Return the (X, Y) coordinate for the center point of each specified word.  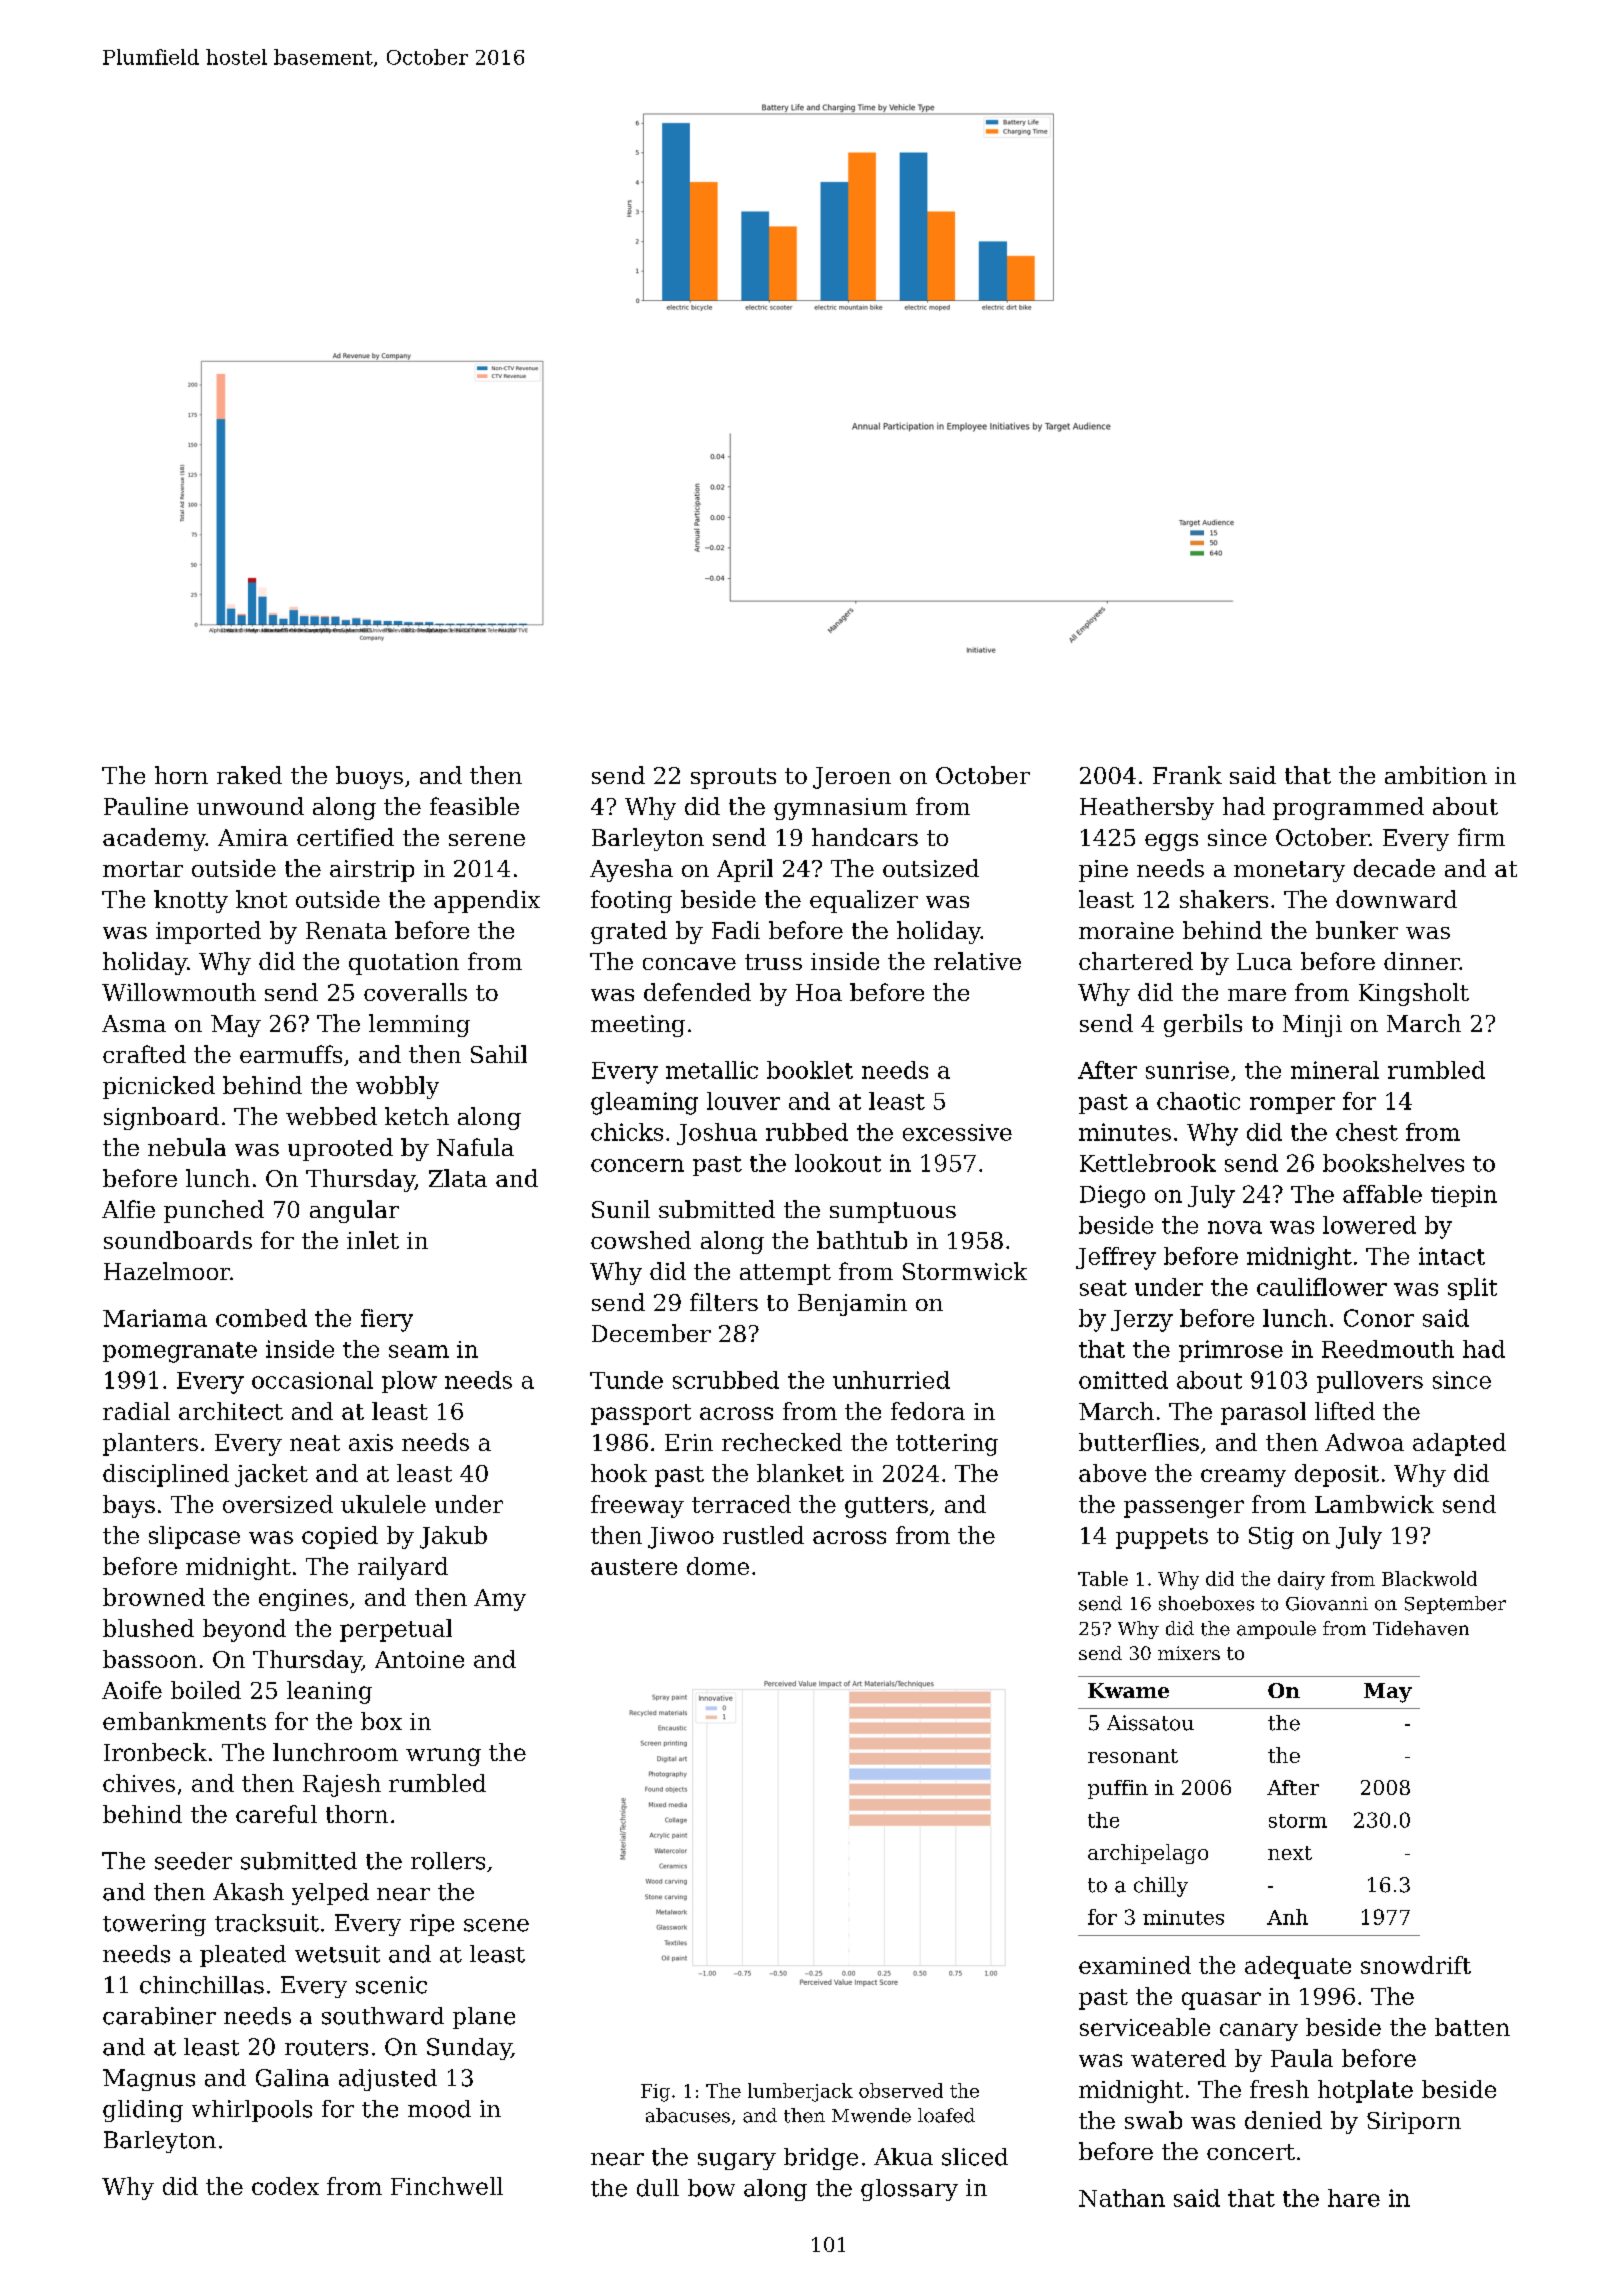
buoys (369, 777)
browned (154, 1597)
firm (1481, 837)
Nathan (1122, 2198)
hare (1354, 2198)
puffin (1118, 1789)
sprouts (733, 778)
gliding (143, 2111)
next (1290, 1853)
